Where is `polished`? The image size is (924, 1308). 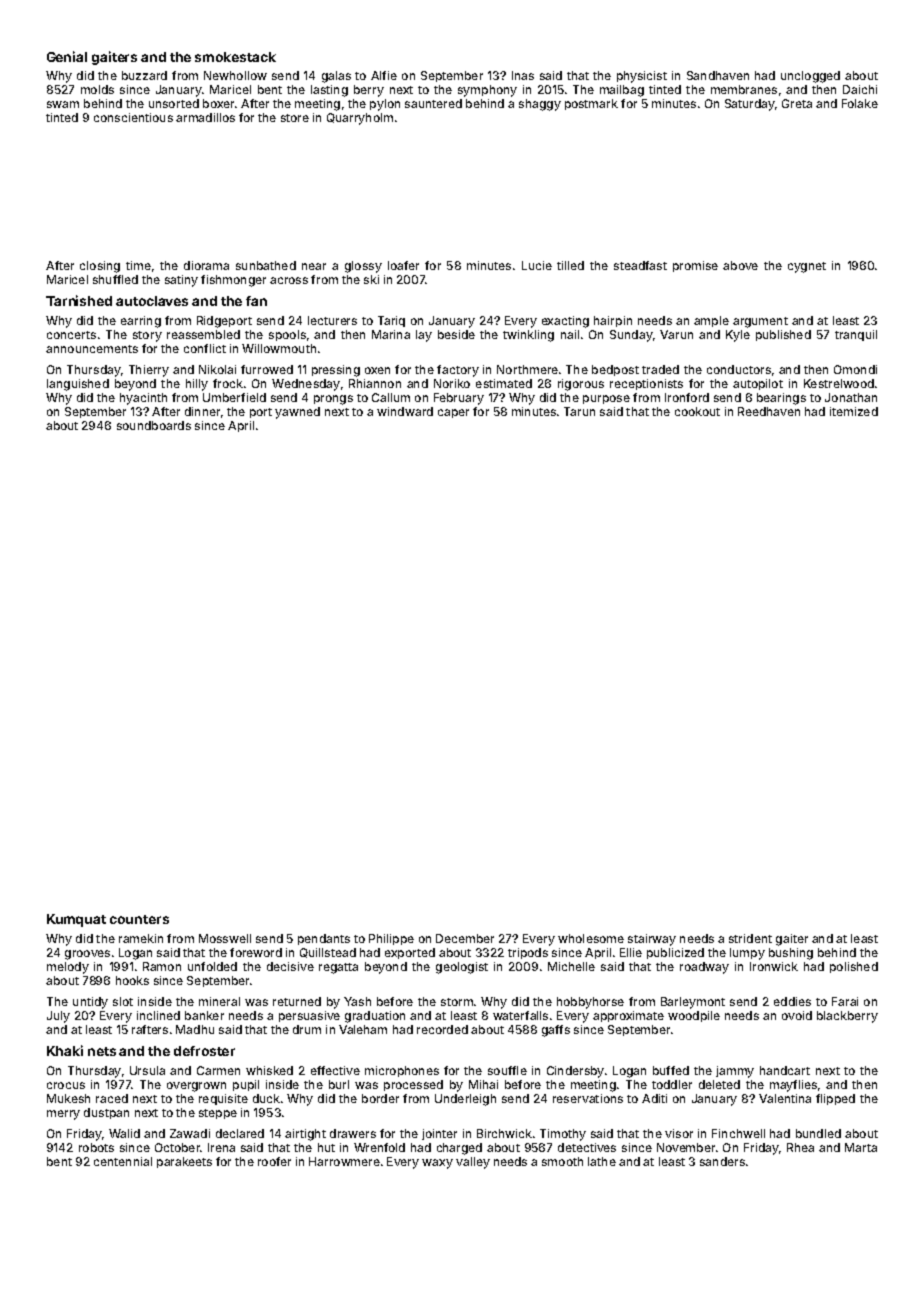 polished is located at coordinates (854, 967).
